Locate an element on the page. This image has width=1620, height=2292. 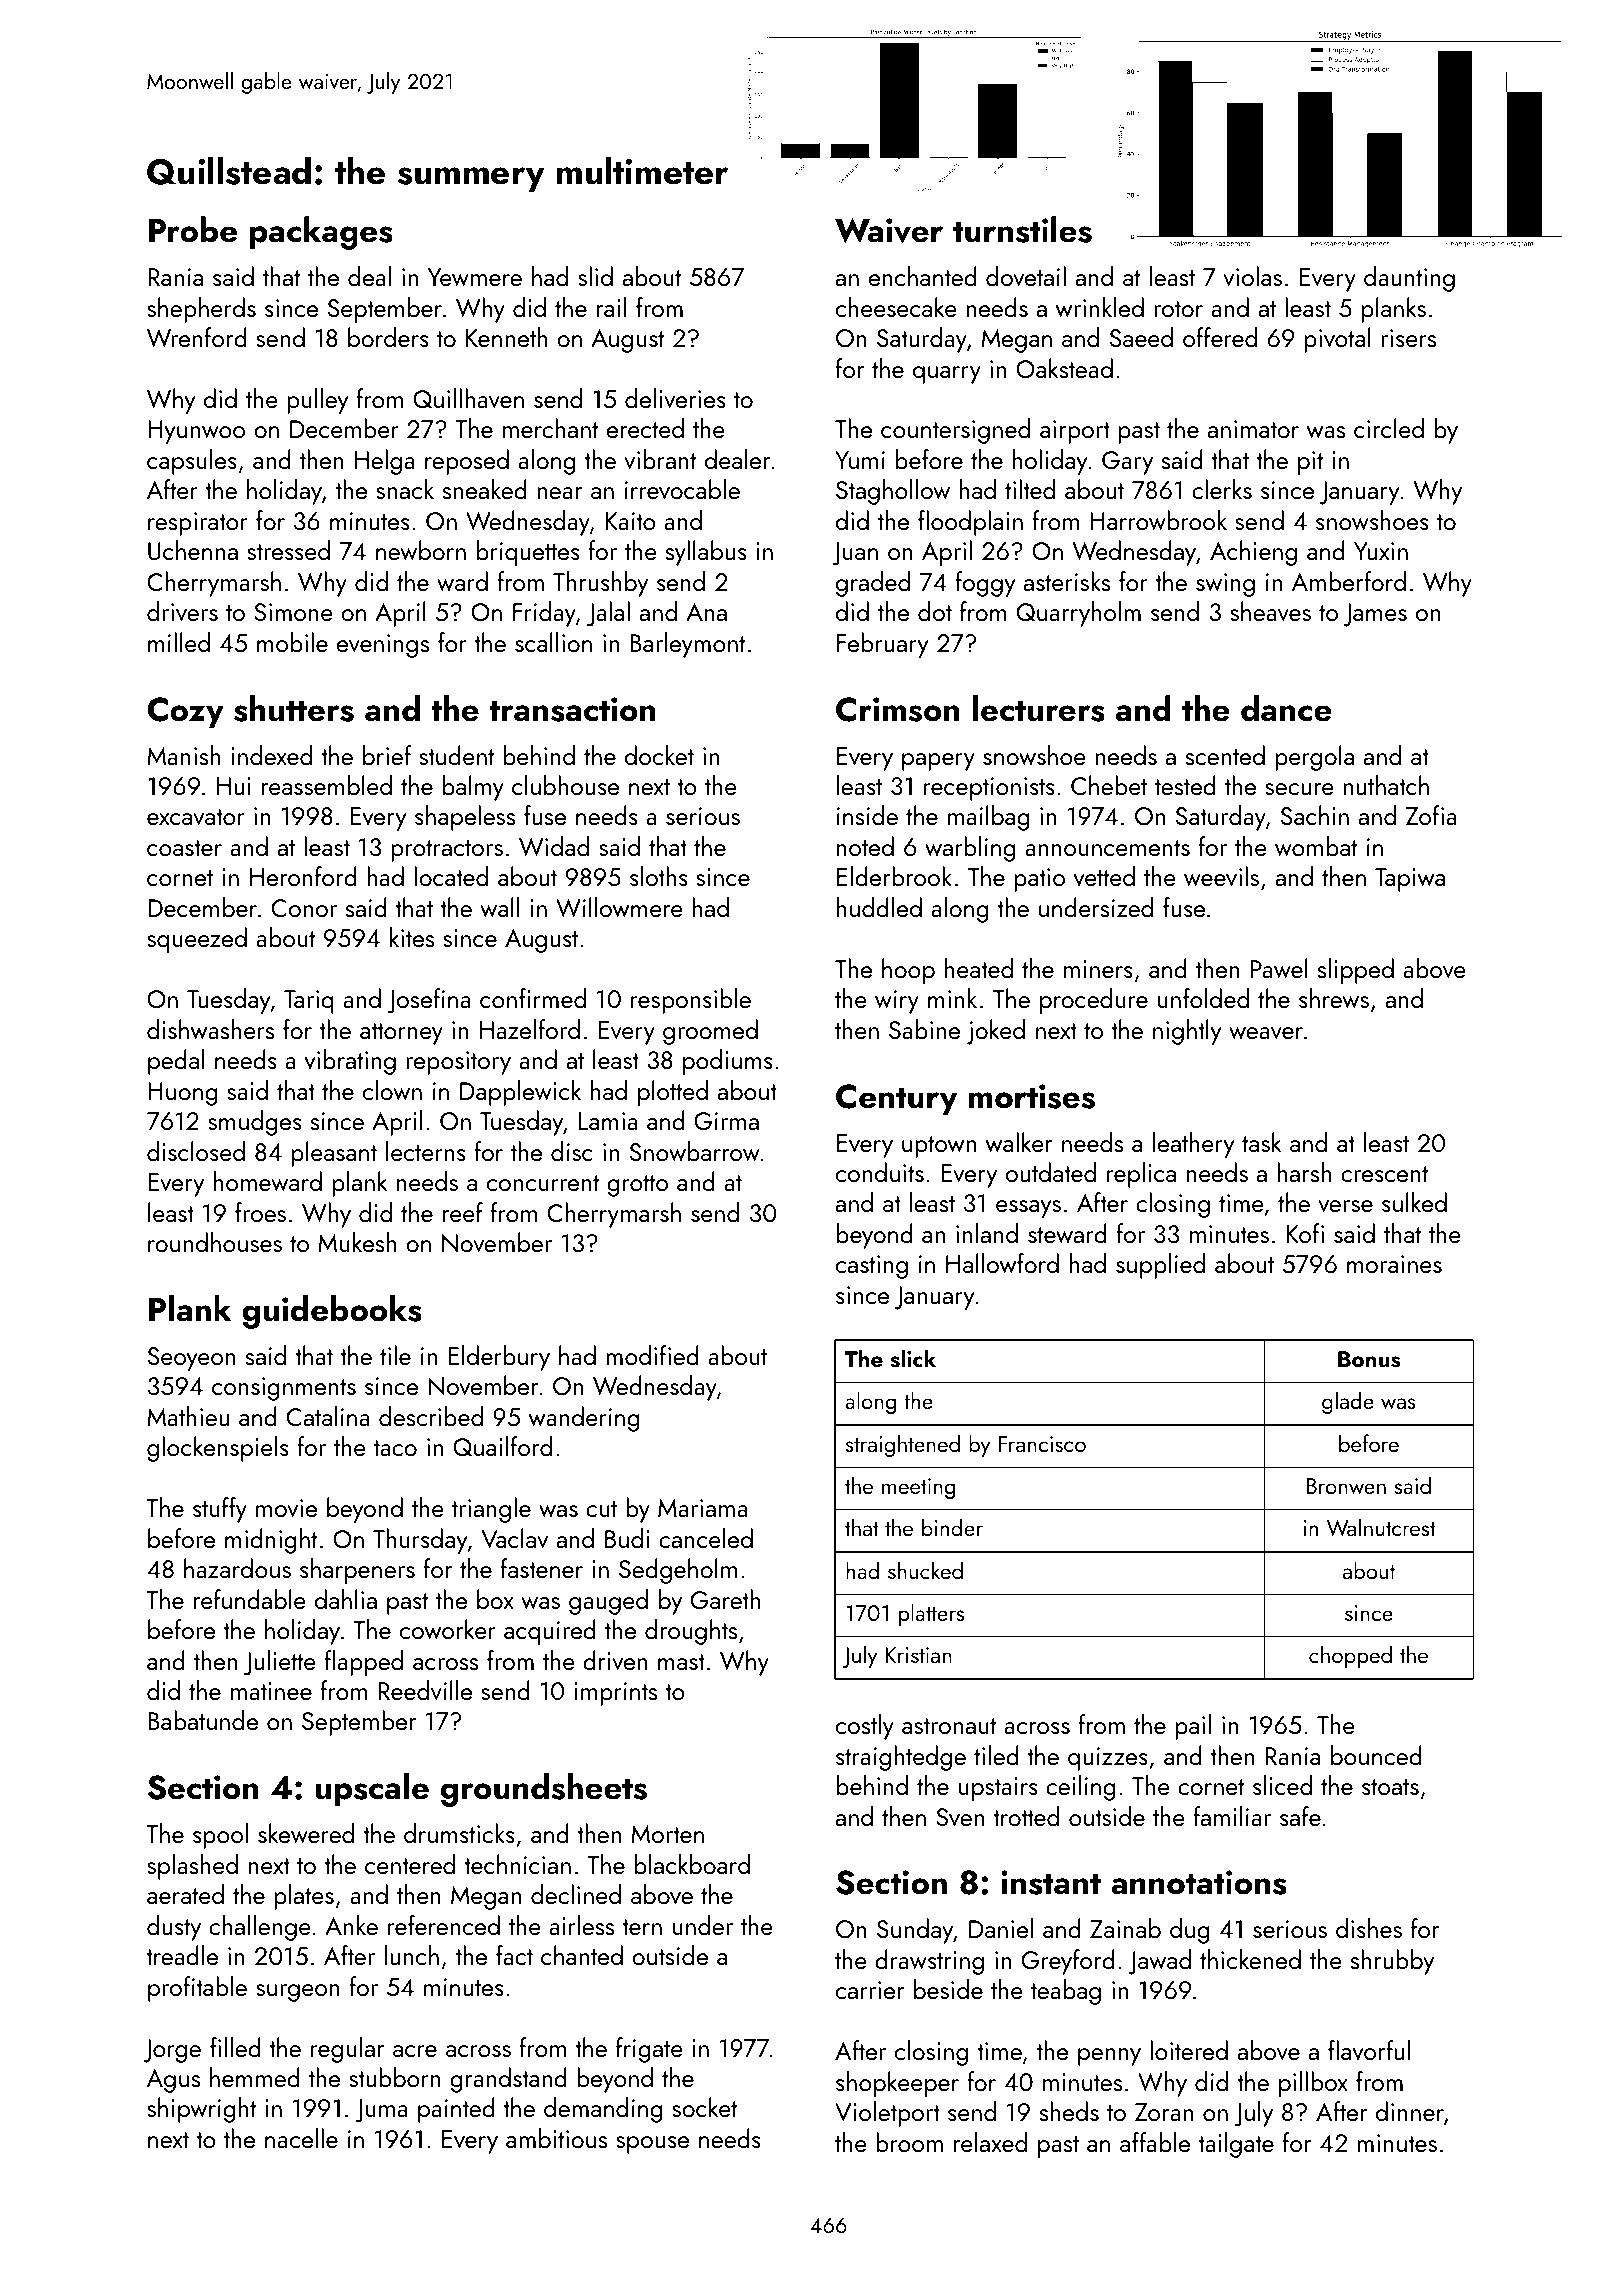
pulley is located at coordinates (318, 401).
